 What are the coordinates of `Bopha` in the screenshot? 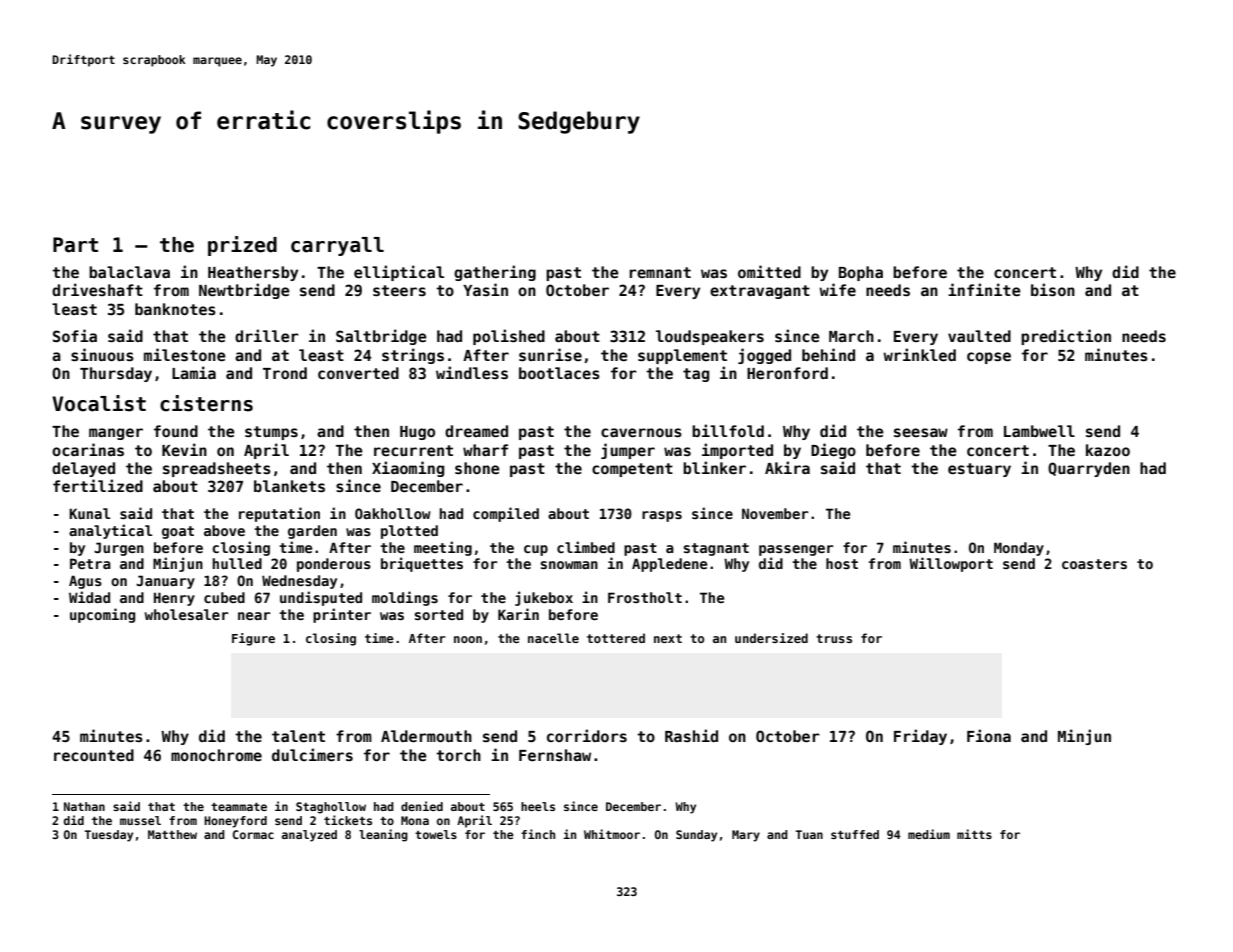 It's located at (861, 273).
